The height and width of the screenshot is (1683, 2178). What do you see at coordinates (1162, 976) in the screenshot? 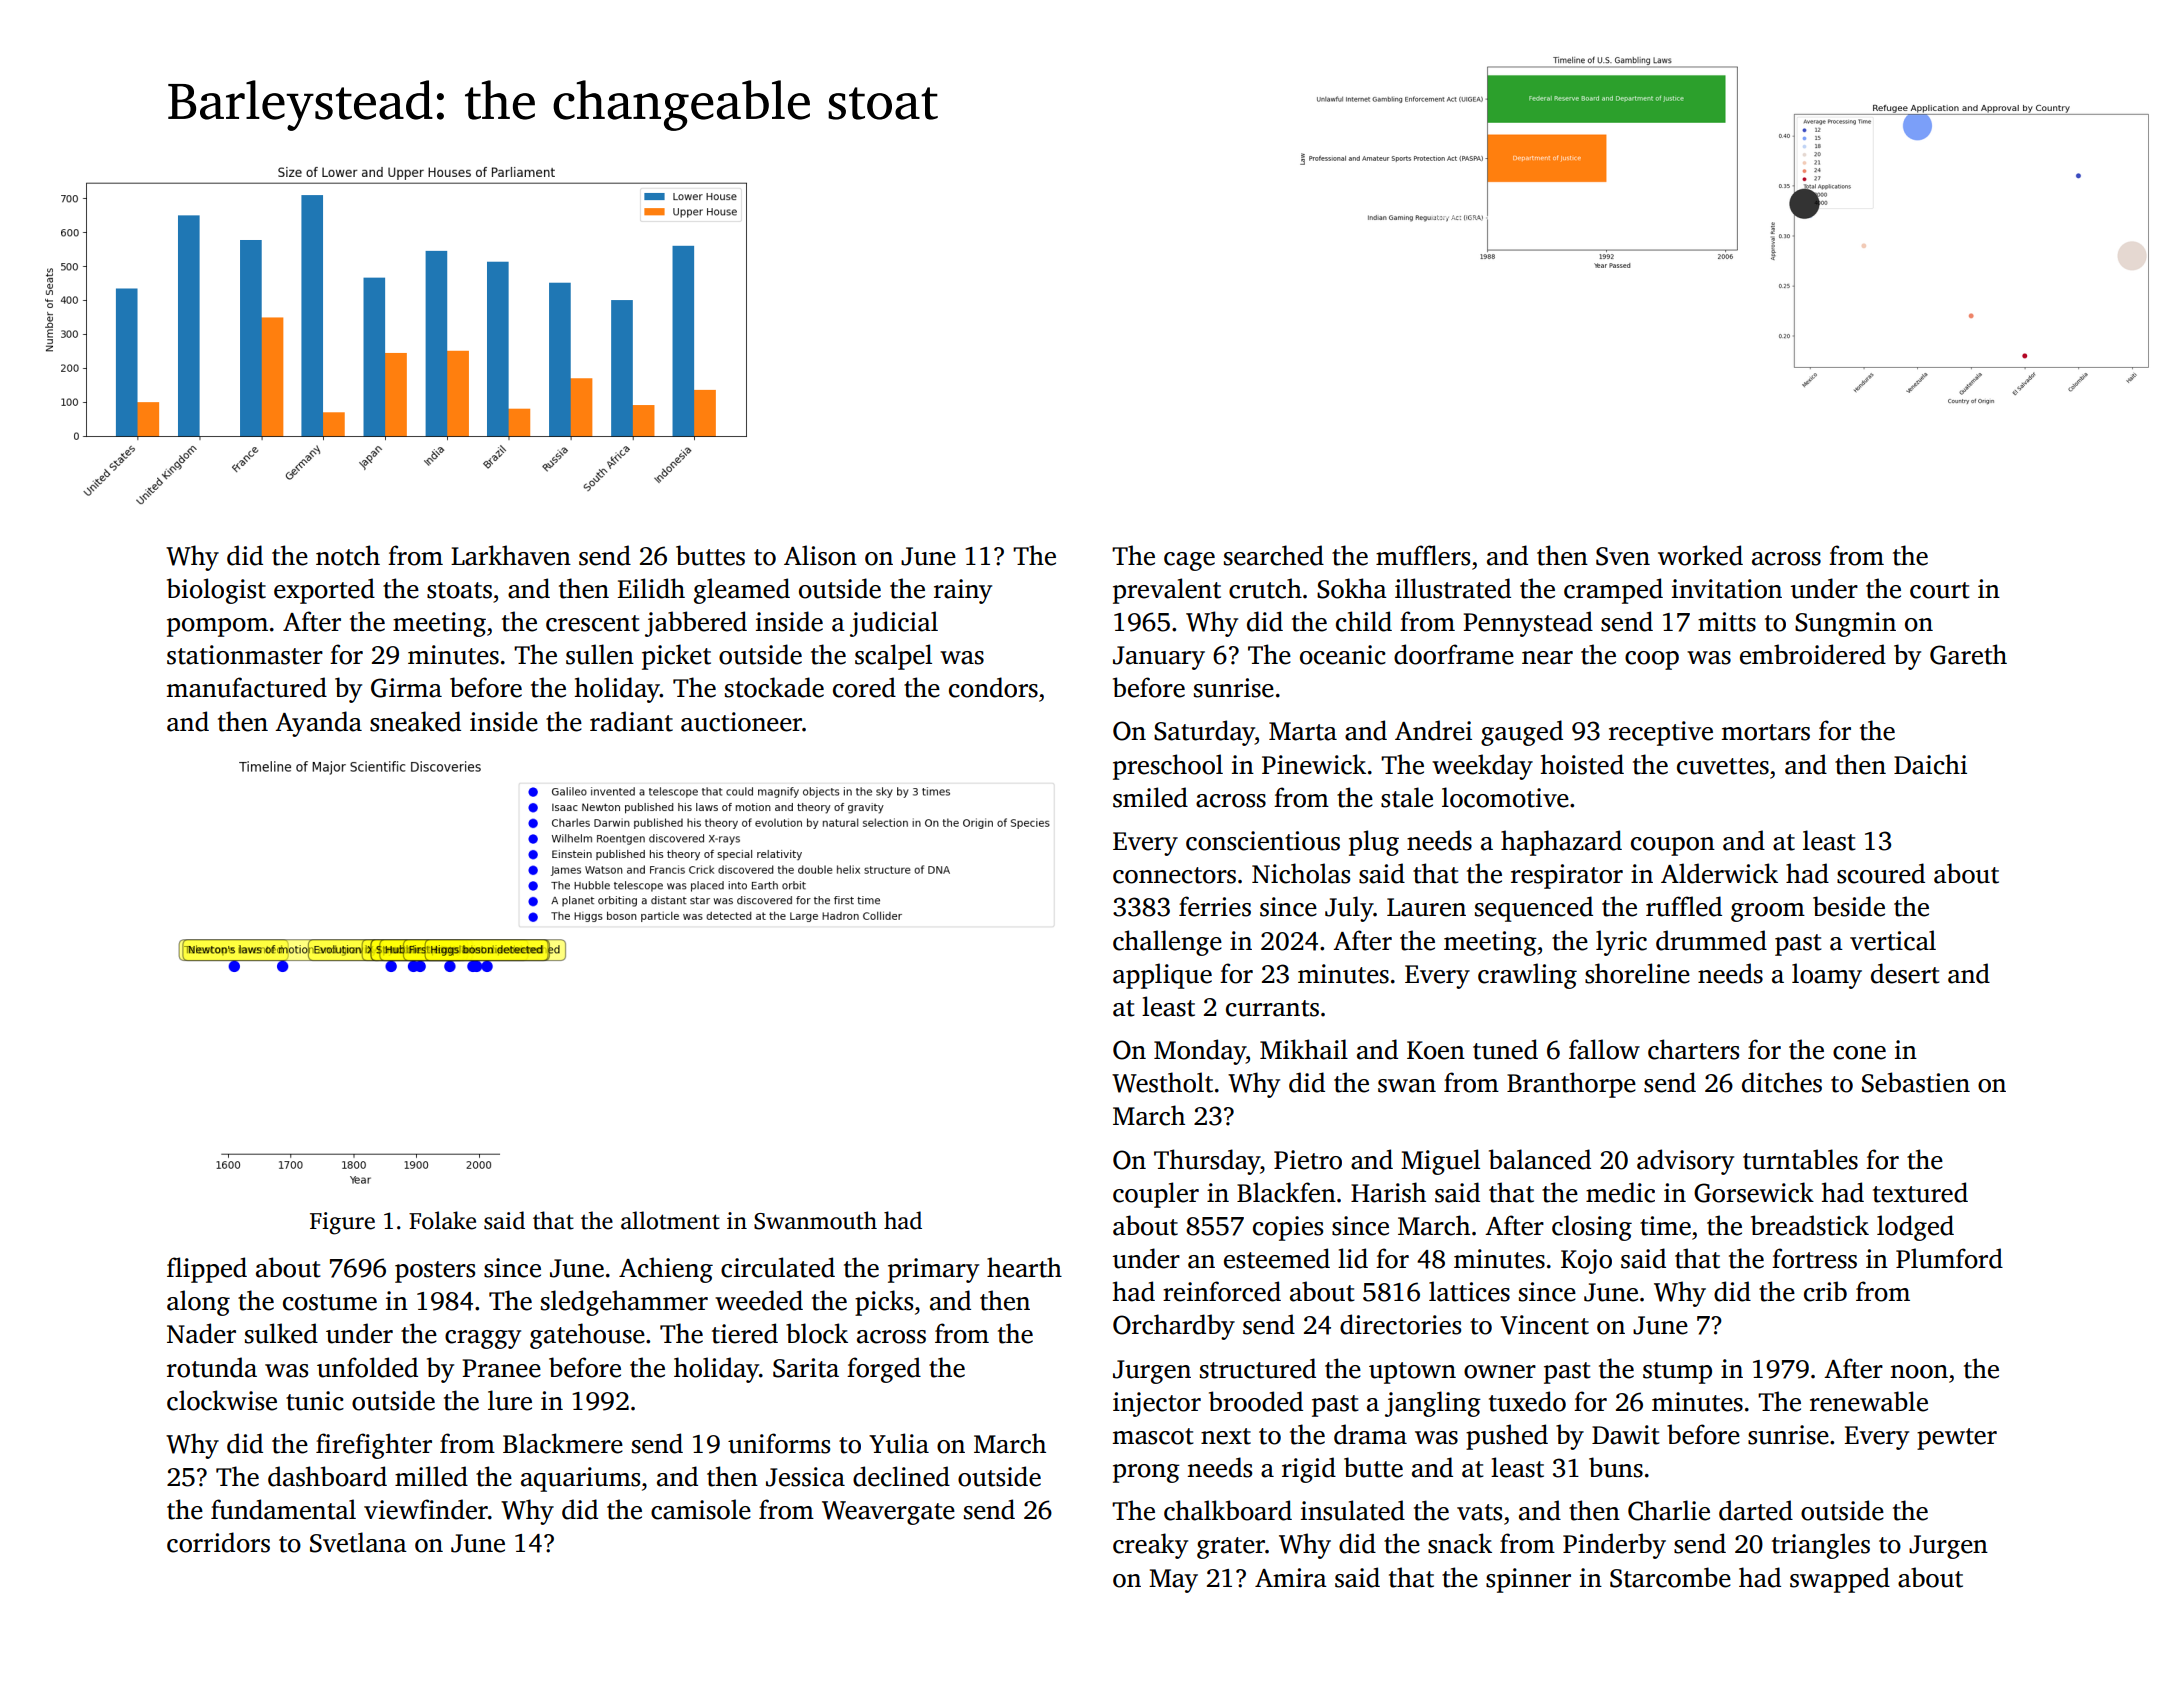
I see `applique` at bounding box center [1162, 976].
